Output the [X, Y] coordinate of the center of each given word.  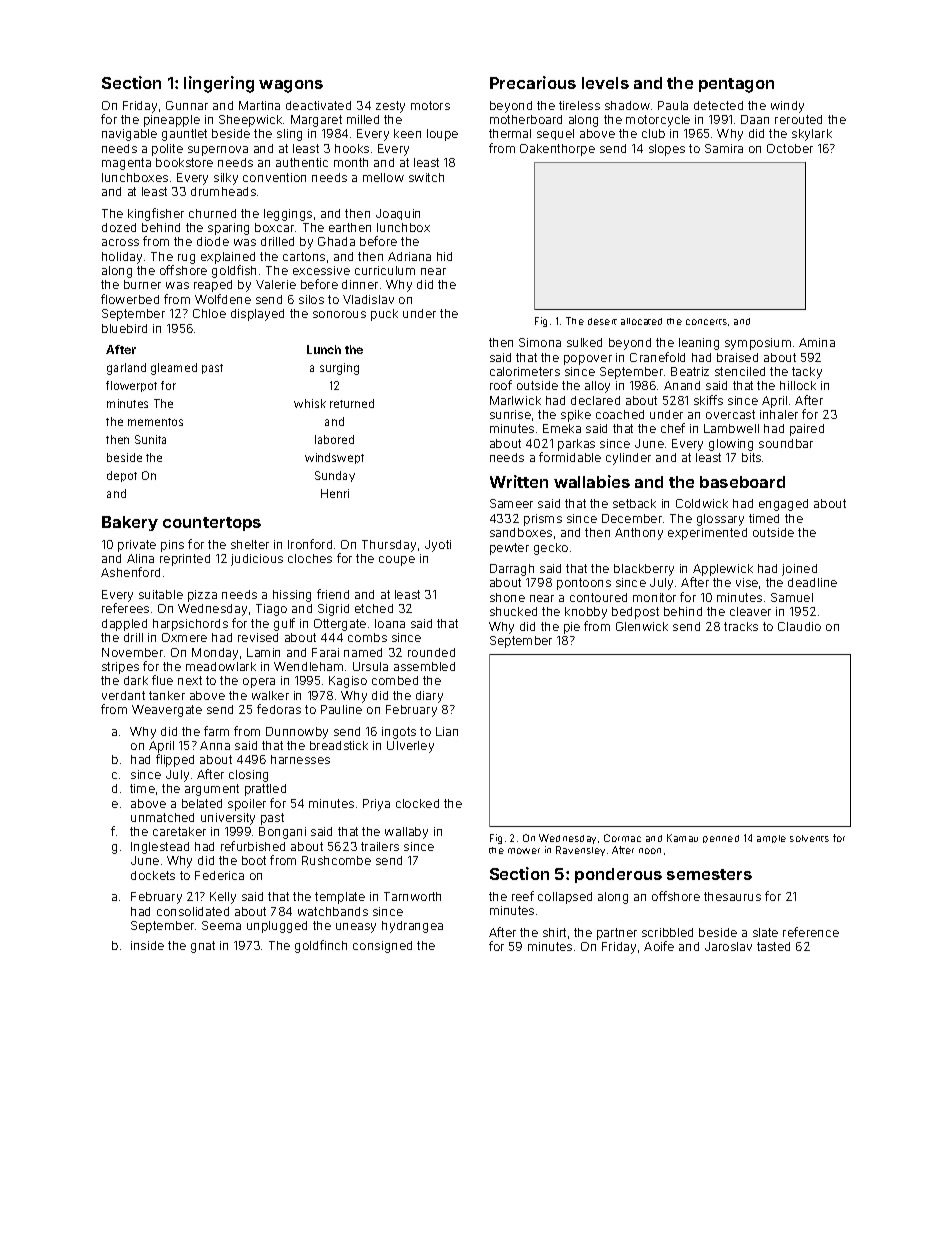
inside [147, 945]
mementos [155, 422]
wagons [291, 86]
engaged [783, 505]
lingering [219, 84]
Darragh [512, 570]
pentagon [736, 85]
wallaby [406, 833]
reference [811, 932]
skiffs [708, 400]
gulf [284, 624]
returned [352, 403]
